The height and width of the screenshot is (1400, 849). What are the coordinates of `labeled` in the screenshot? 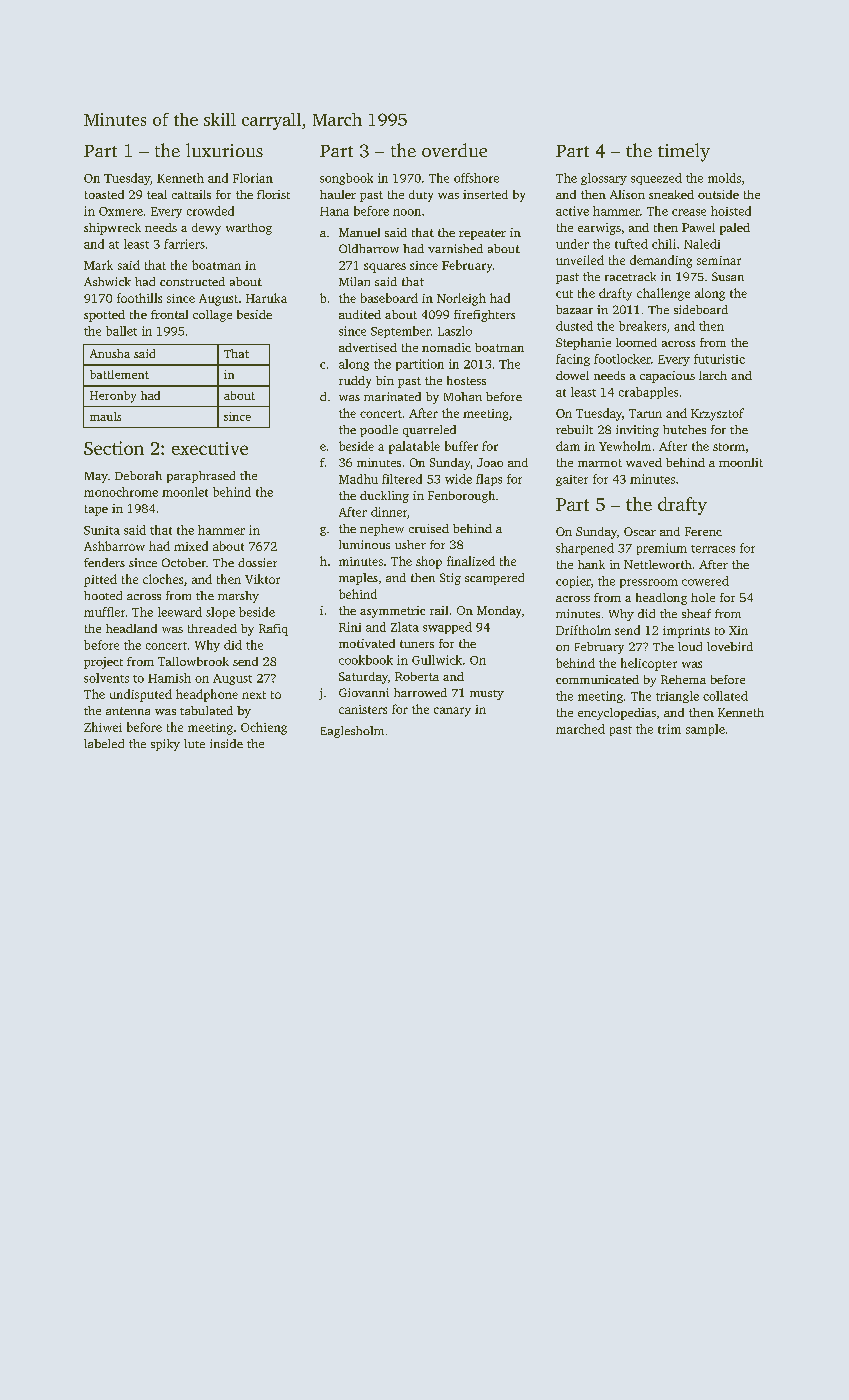 It's located at (104, 743).
